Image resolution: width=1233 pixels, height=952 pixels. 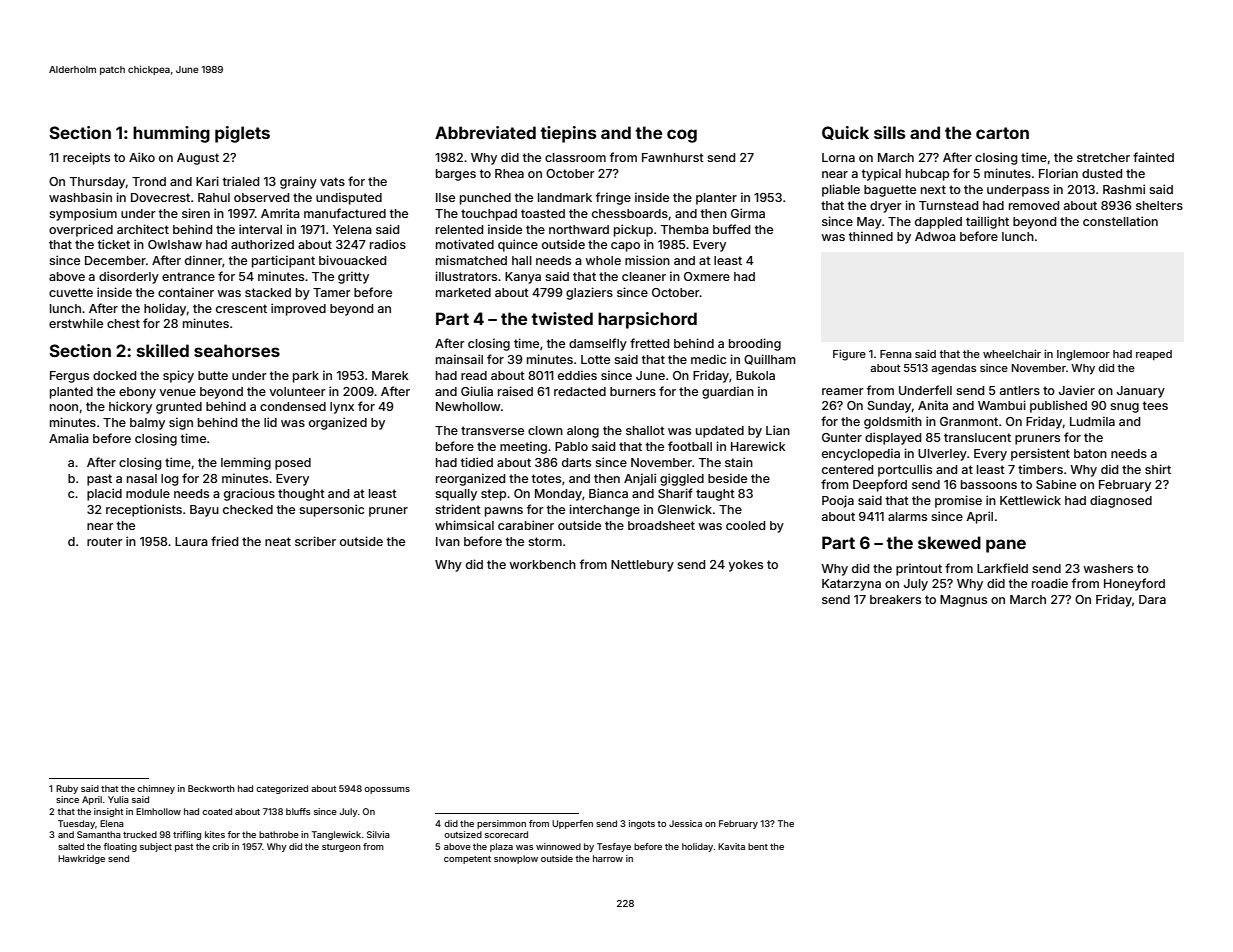 I want to click on bent, so click(x=758, y=846).
